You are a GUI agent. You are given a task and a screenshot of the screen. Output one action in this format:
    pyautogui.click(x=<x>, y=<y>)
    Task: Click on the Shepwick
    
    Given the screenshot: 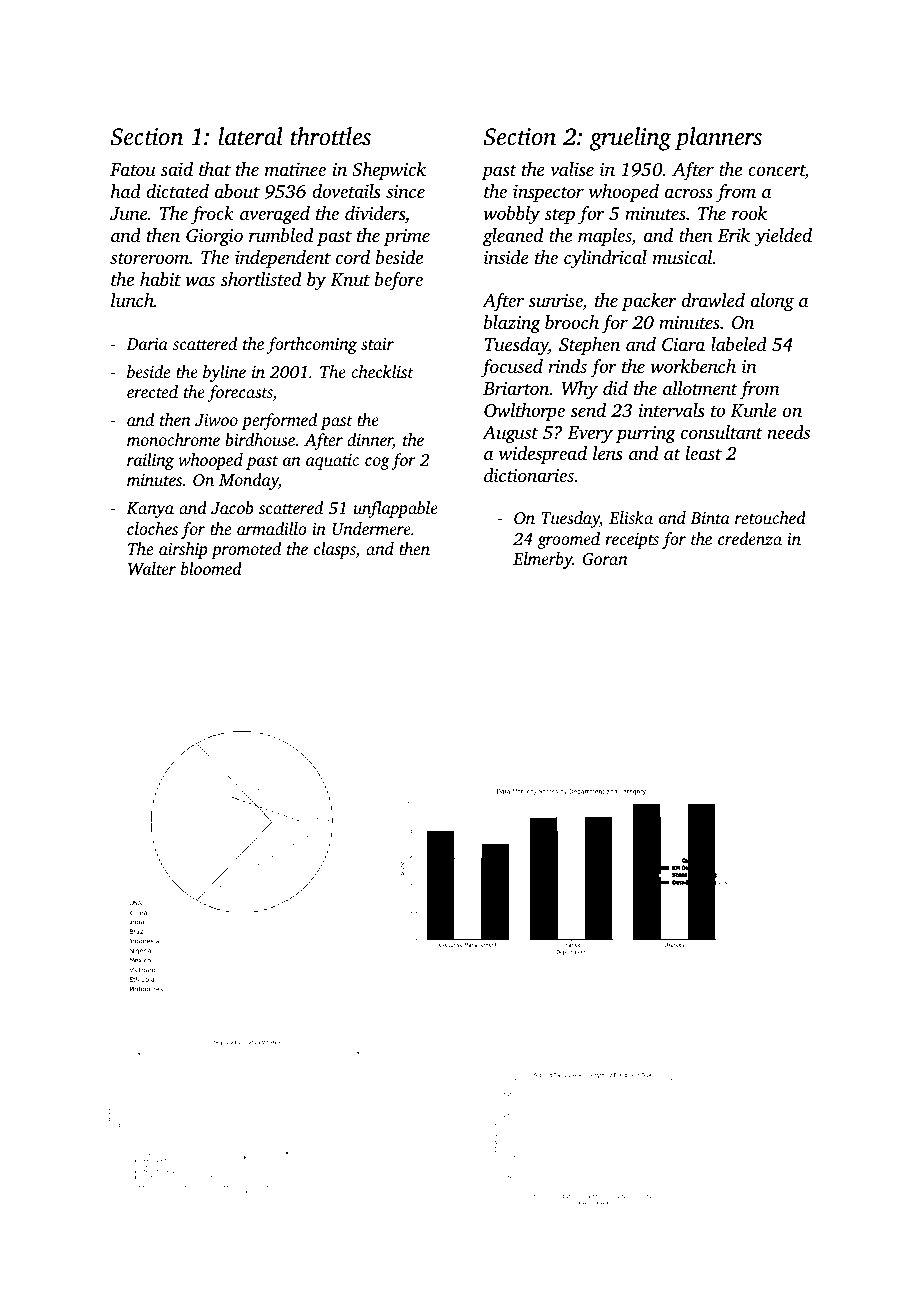 What is the action you would take?
    pyautogui.click(x=389, y=171)
